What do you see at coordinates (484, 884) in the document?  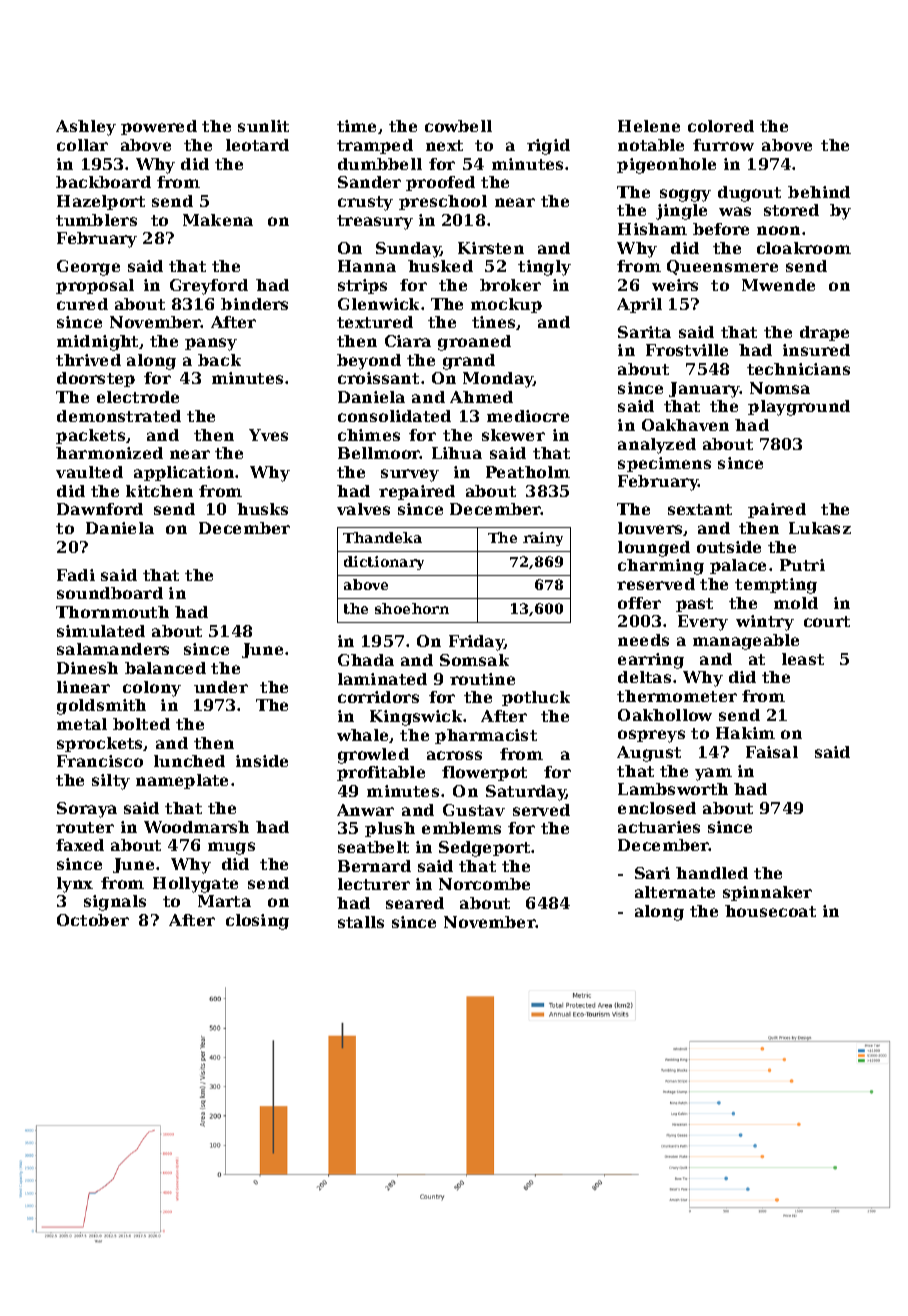 I see `Norcombe` at bounding box center [484, 884].
